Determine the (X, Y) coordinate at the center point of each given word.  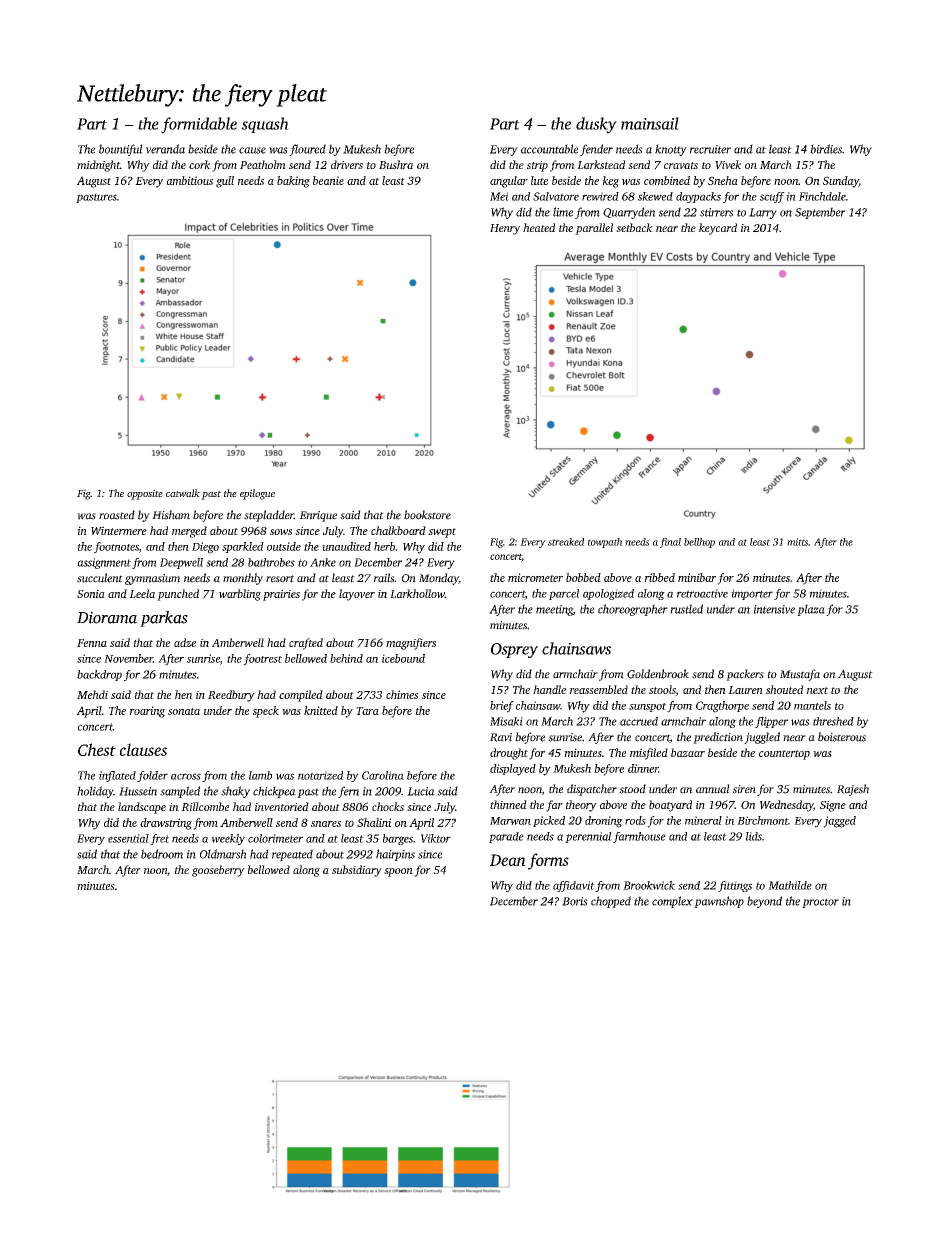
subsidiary (357, 871)
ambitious (190, 180)
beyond (764, 902)
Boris (575, 901)
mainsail (650, 123)
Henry (505, 229)
